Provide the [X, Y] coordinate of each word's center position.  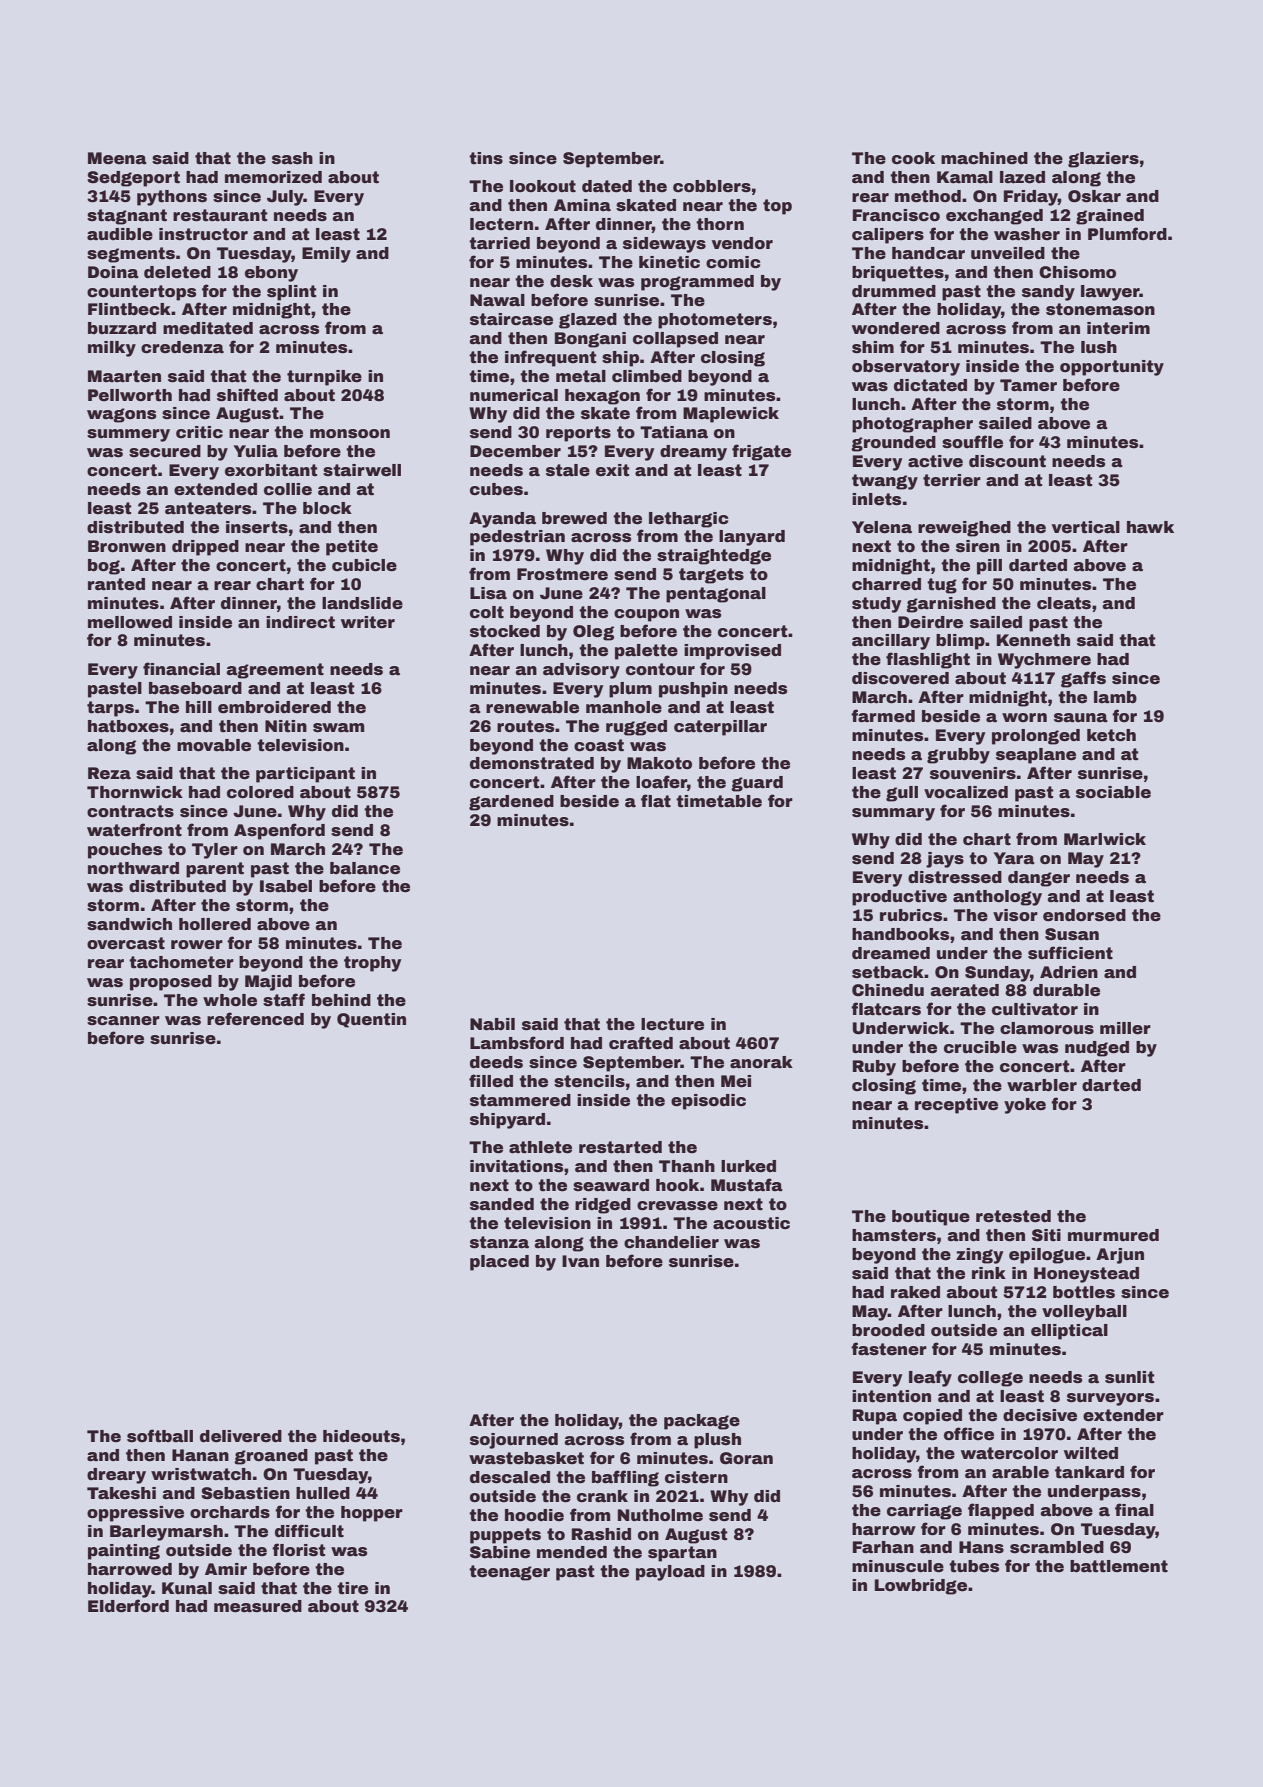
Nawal [497, 300]
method [928, 196]
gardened [511, 803]
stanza [499, 1242]
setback [888, 972]
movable [214, 745]
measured [258, 1606]
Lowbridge [921, 1587]
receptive [956, 1106]
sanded [502, 1204]
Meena [117, 158]
